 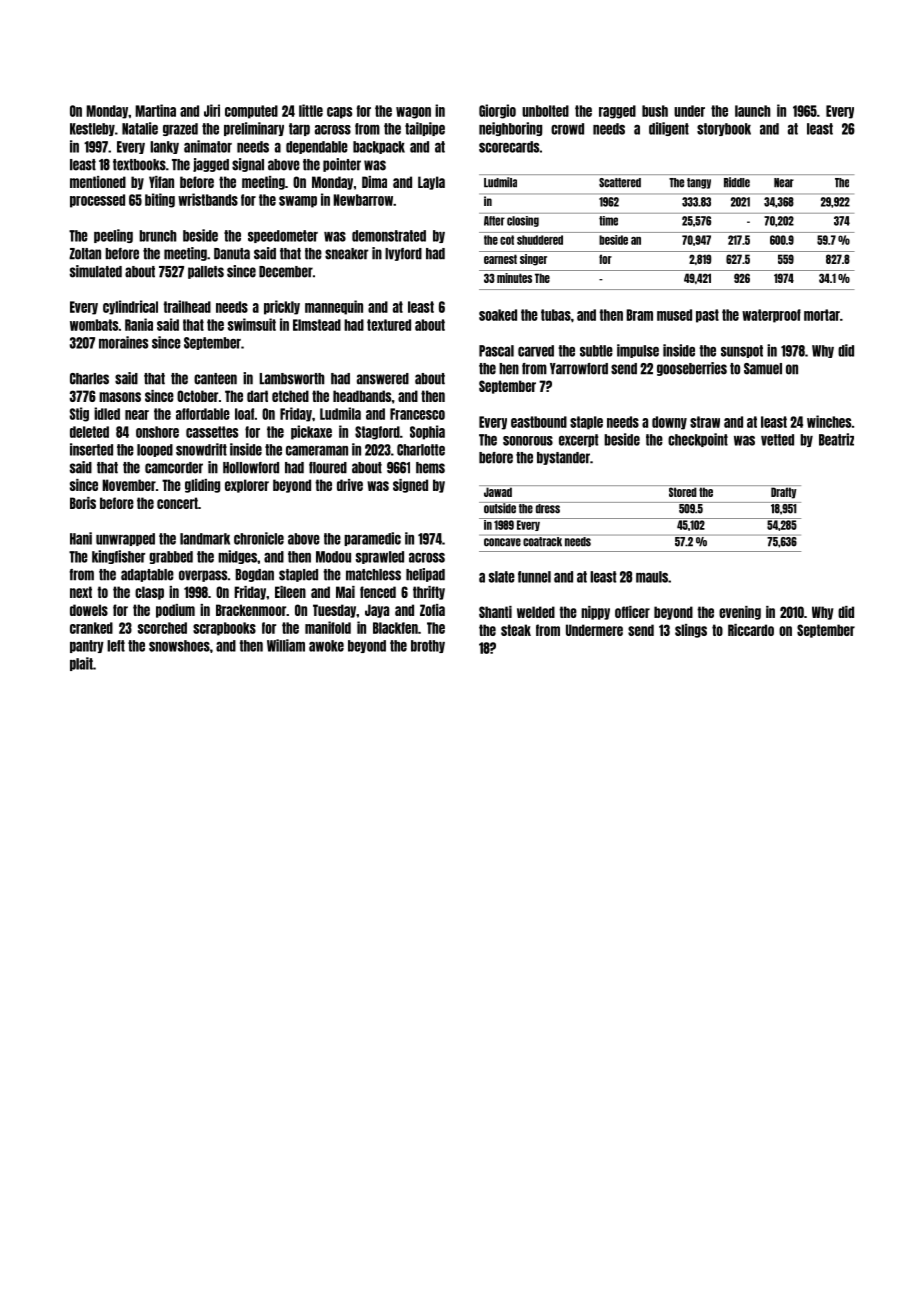 What do you see at coordinates (175, 611) in the screenshot?
I see `podium` at bounding box center [175, 611].
